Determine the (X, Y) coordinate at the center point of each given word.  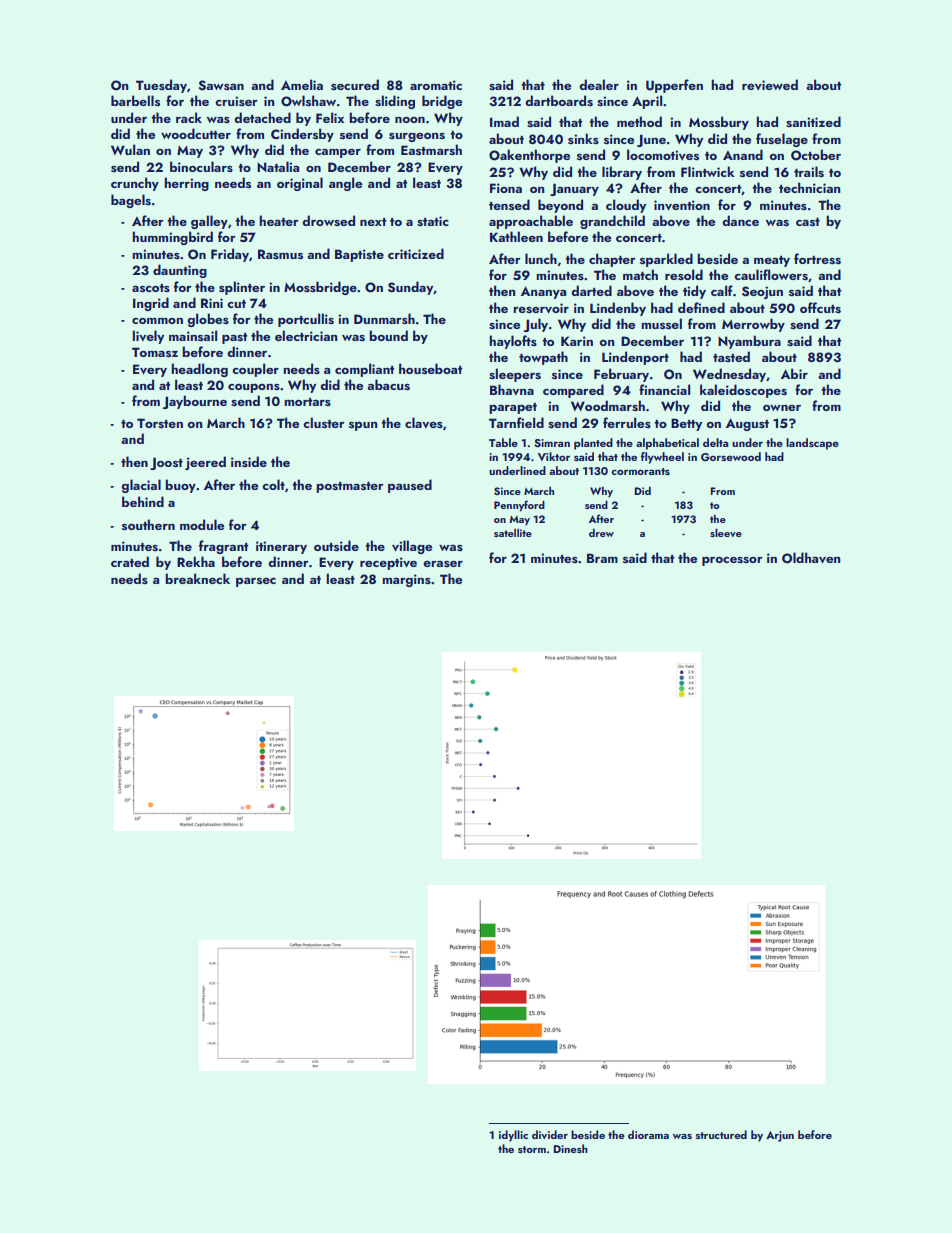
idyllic (513, 1136)
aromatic (436, 85)
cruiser (236, 101)
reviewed (770, 84)
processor (732, 561)
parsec (256, 582)
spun (363, 426)
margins (407, 580)
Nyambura (749, 342)
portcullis (306, 320)
